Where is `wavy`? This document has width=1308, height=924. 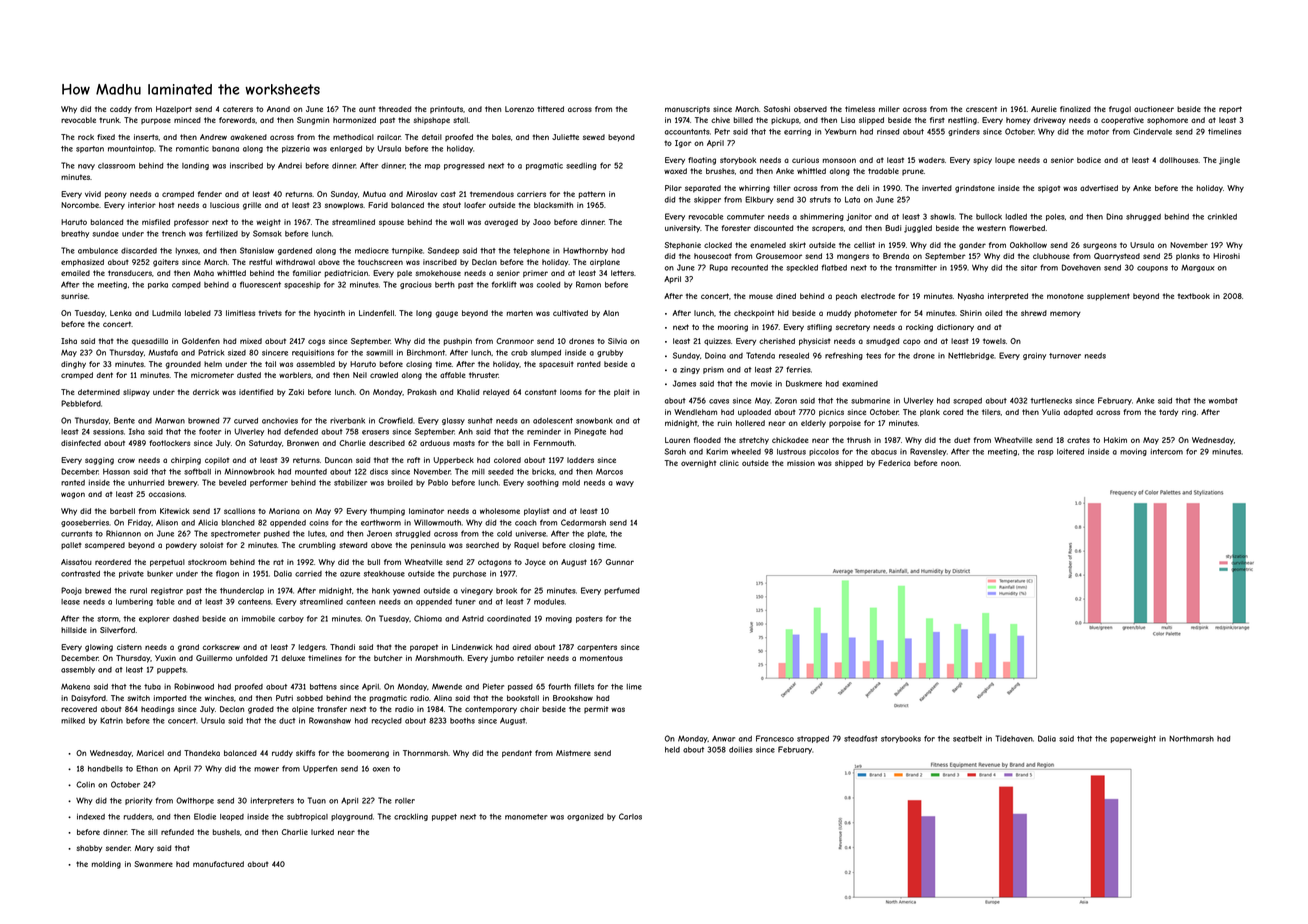 wavy is located at coordinates (625, 484).
